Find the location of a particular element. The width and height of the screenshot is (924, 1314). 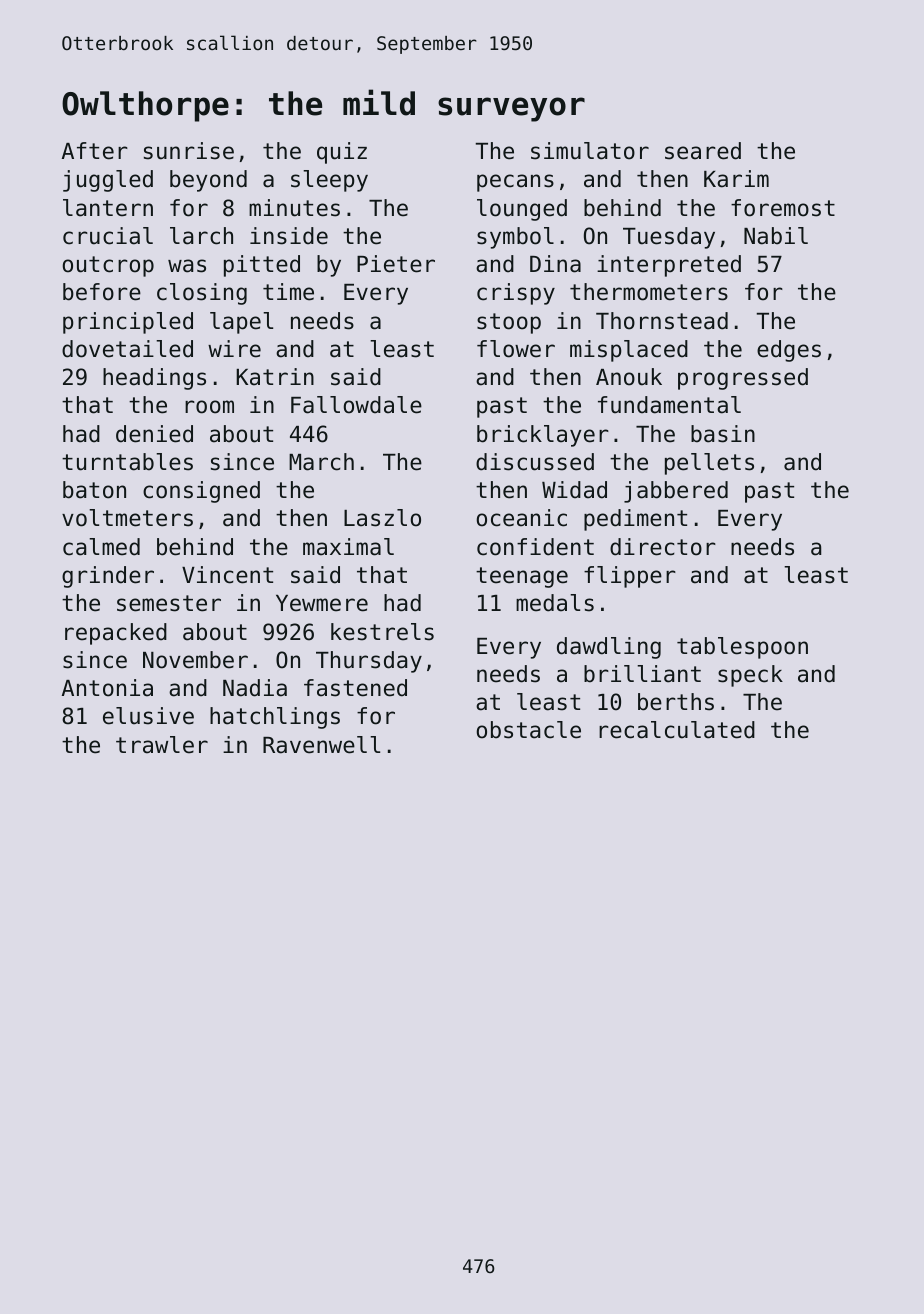

Thursday is located at coordinates (369, 662).
